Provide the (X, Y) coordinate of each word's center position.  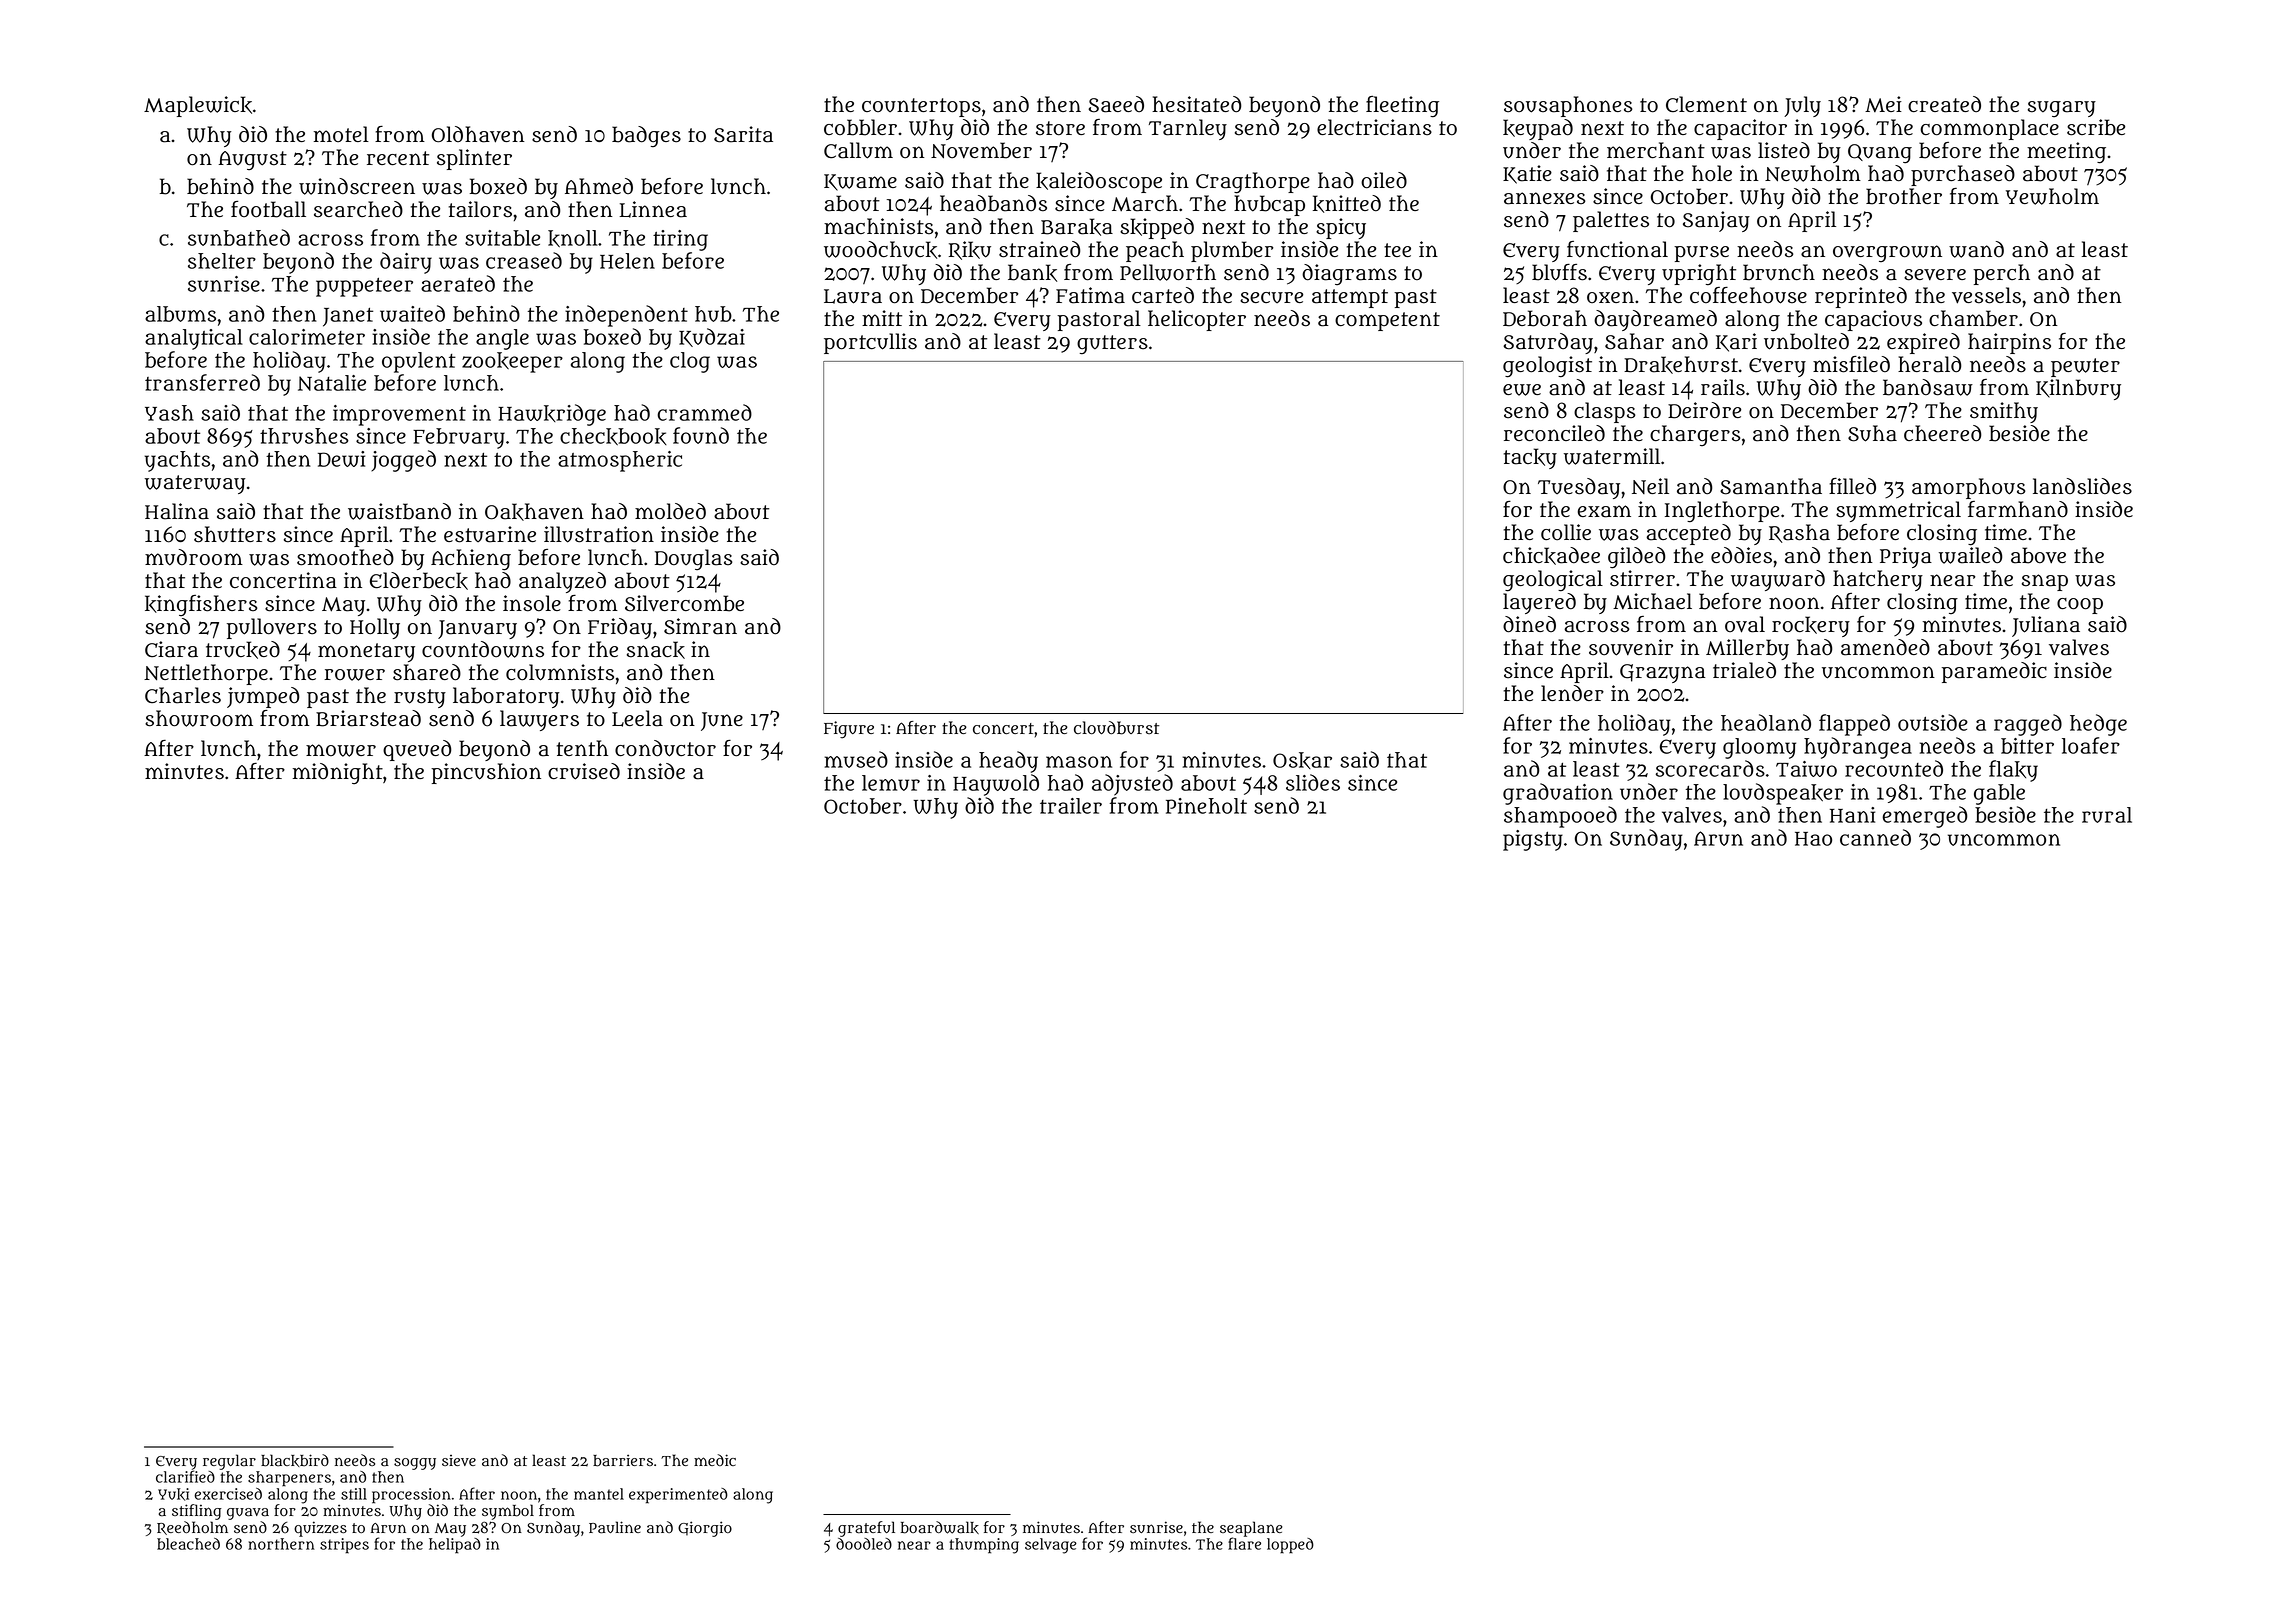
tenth (582, 748)
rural (2107, 815)
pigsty (1533, 840)
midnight (338, 773)
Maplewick (198, 106)
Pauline (615, 1527)
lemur (891, 783)
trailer (1071, 806)
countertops (921, 107)
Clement (1706, 104)
